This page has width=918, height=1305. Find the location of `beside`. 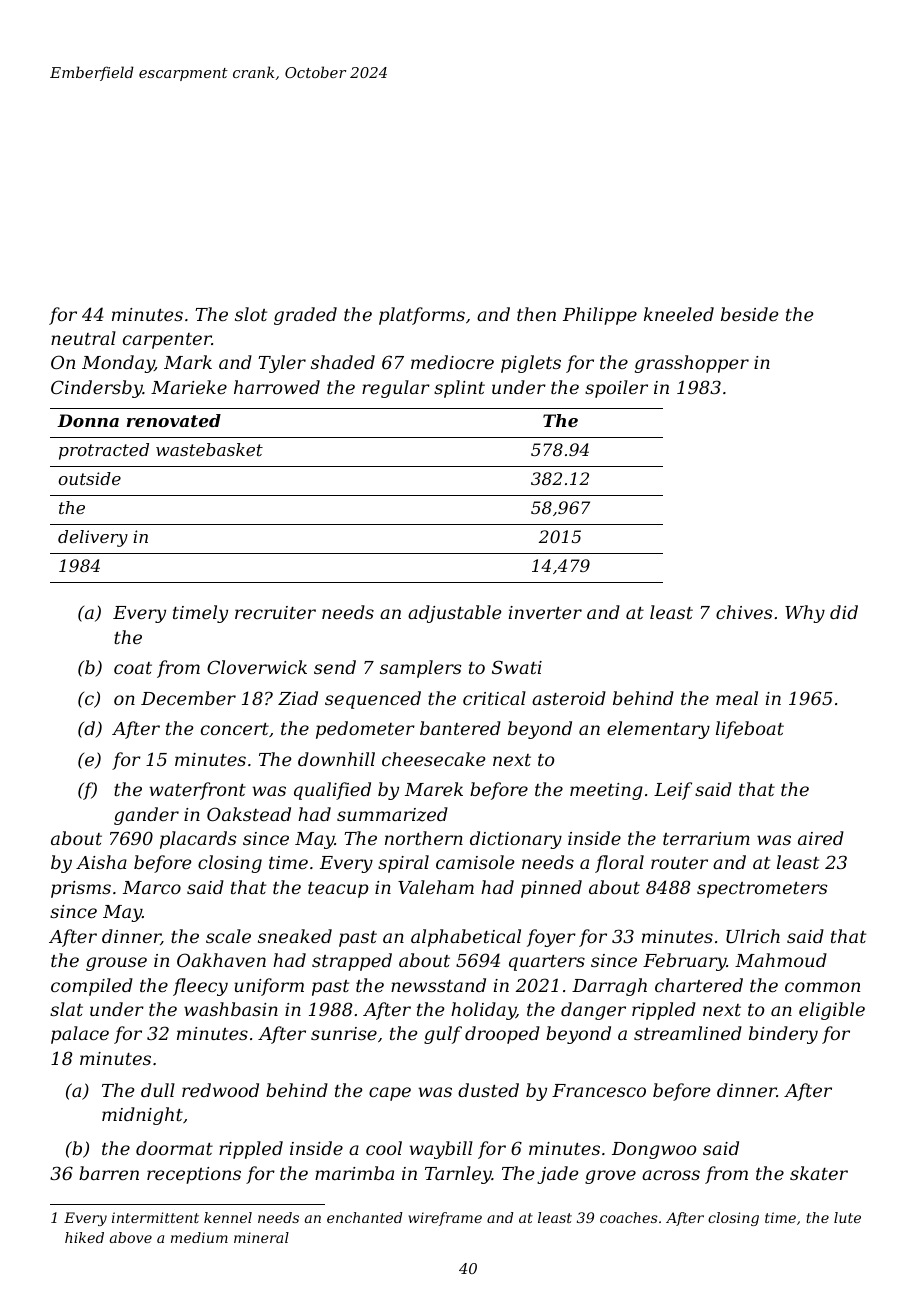

beside is located at coordinates (749, 314).
